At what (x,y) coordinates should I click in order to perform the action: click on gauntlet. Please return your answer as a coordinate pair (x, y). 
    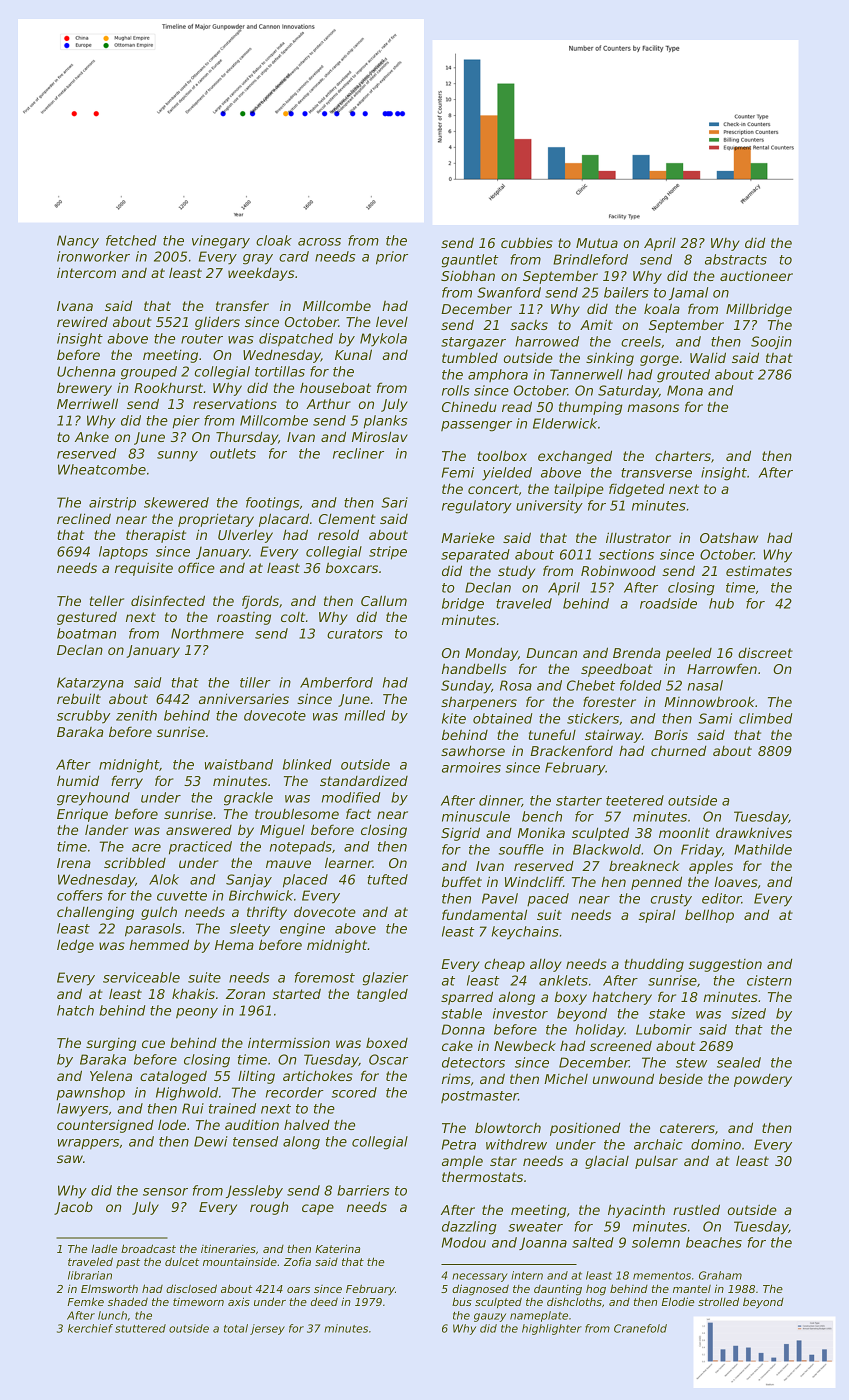
    Looking at the image, I should click on (470, 261).
